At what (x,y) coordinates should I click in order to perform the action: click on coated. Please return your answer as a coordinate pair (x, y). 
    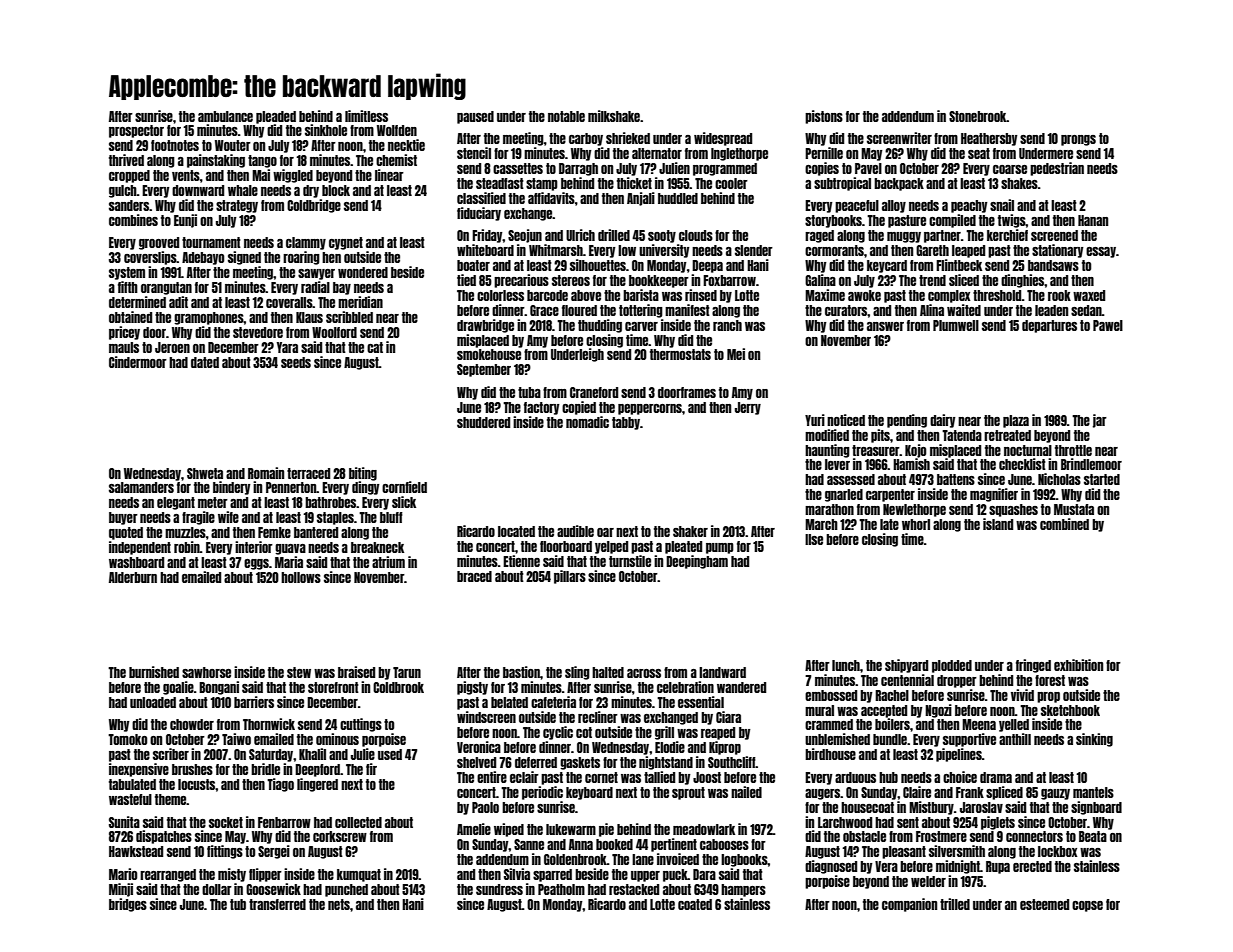
    Looking at the image, I should click on (695, 904).
